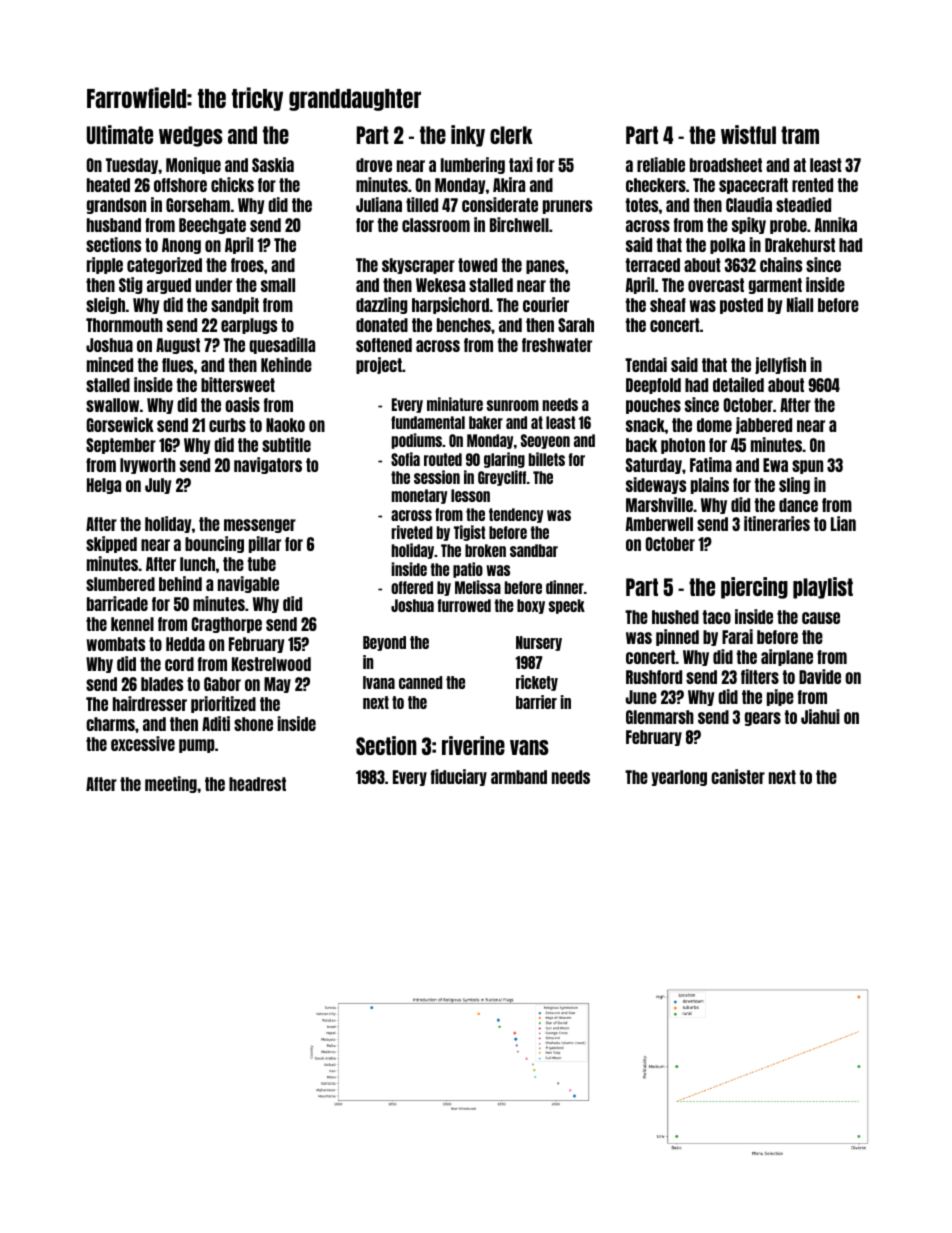 This document has height=1233, width=952. What do you see at coordinates (459, 777) in the document?
I see `fiduciary` at bounding box center [459, 777].
